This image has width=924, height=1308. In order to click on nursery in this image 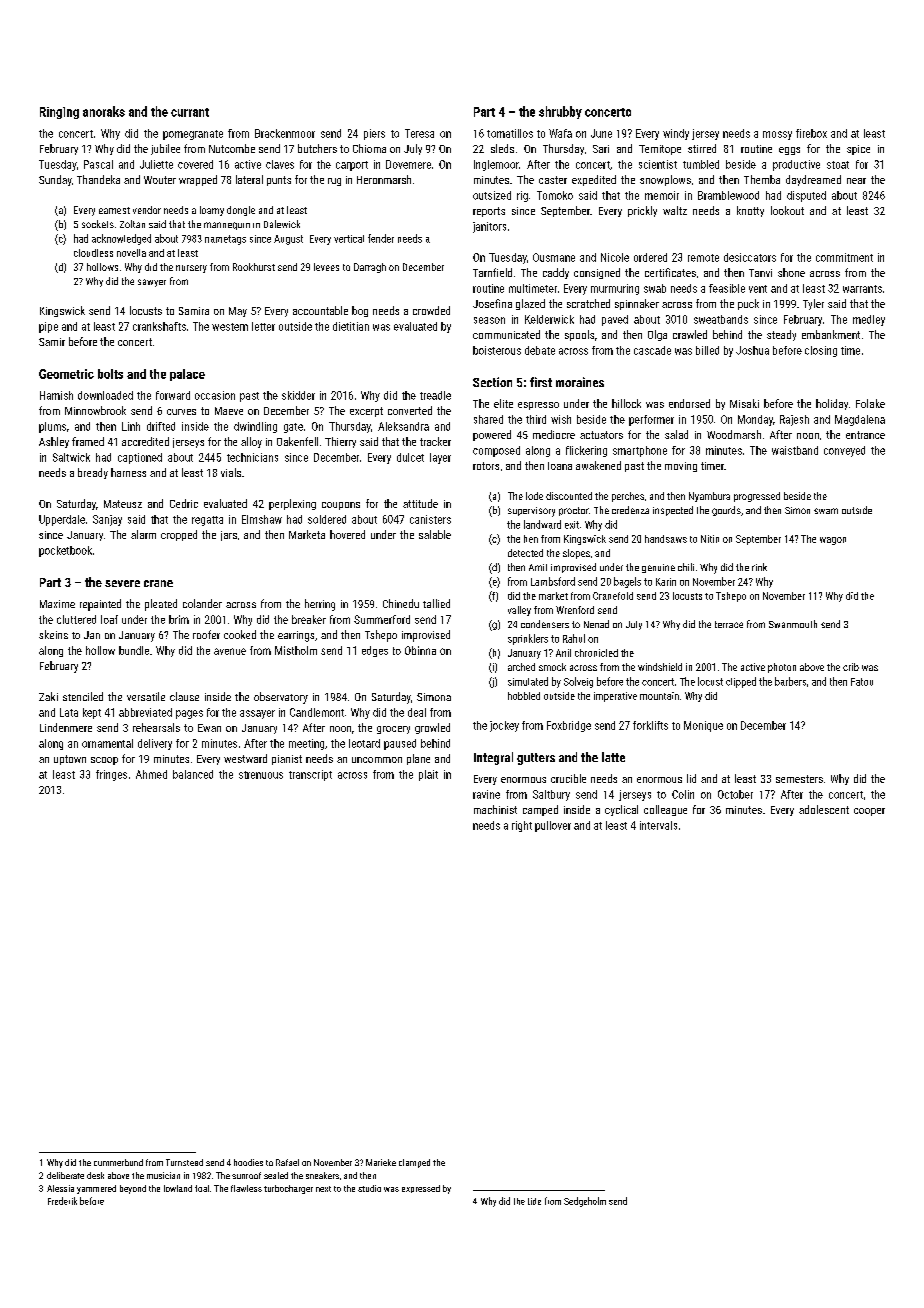, I will do `click(191, 269)`.
